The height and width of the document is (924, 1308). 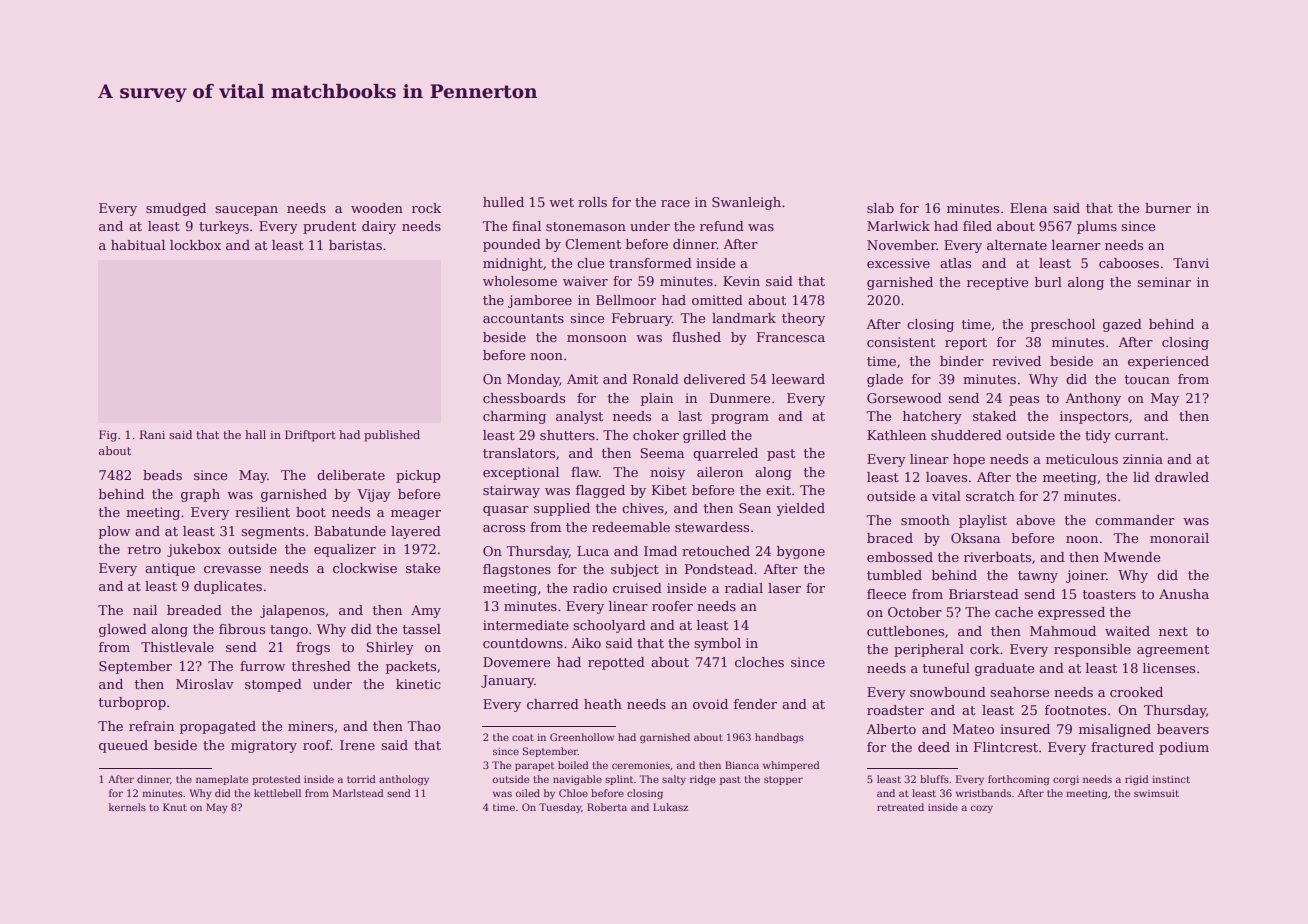 What do you see at coordinates (1122, 325) in the document?
I see `gazed` at bounding box center [1122, 325].
